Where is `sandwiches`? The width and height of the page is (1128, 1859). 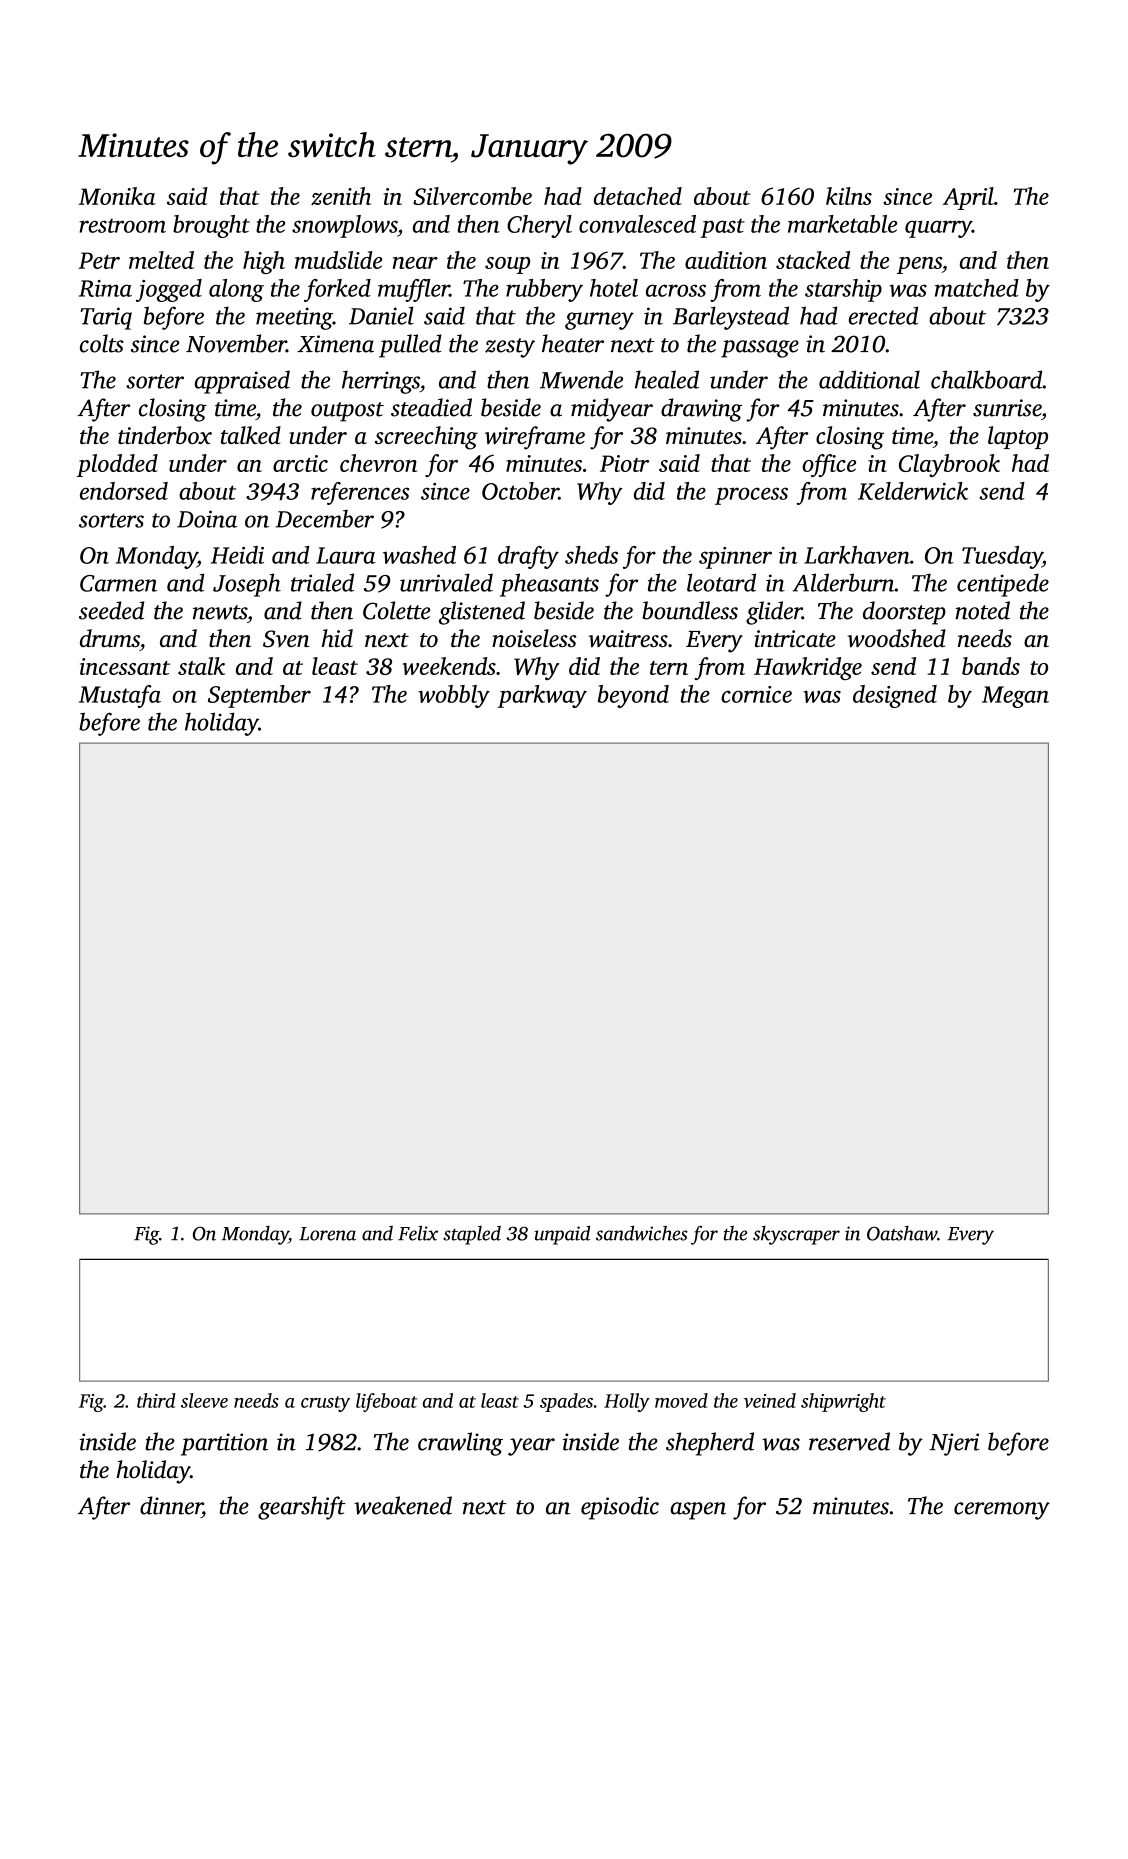
sandwiches is located at coordinates (642, 1233).
